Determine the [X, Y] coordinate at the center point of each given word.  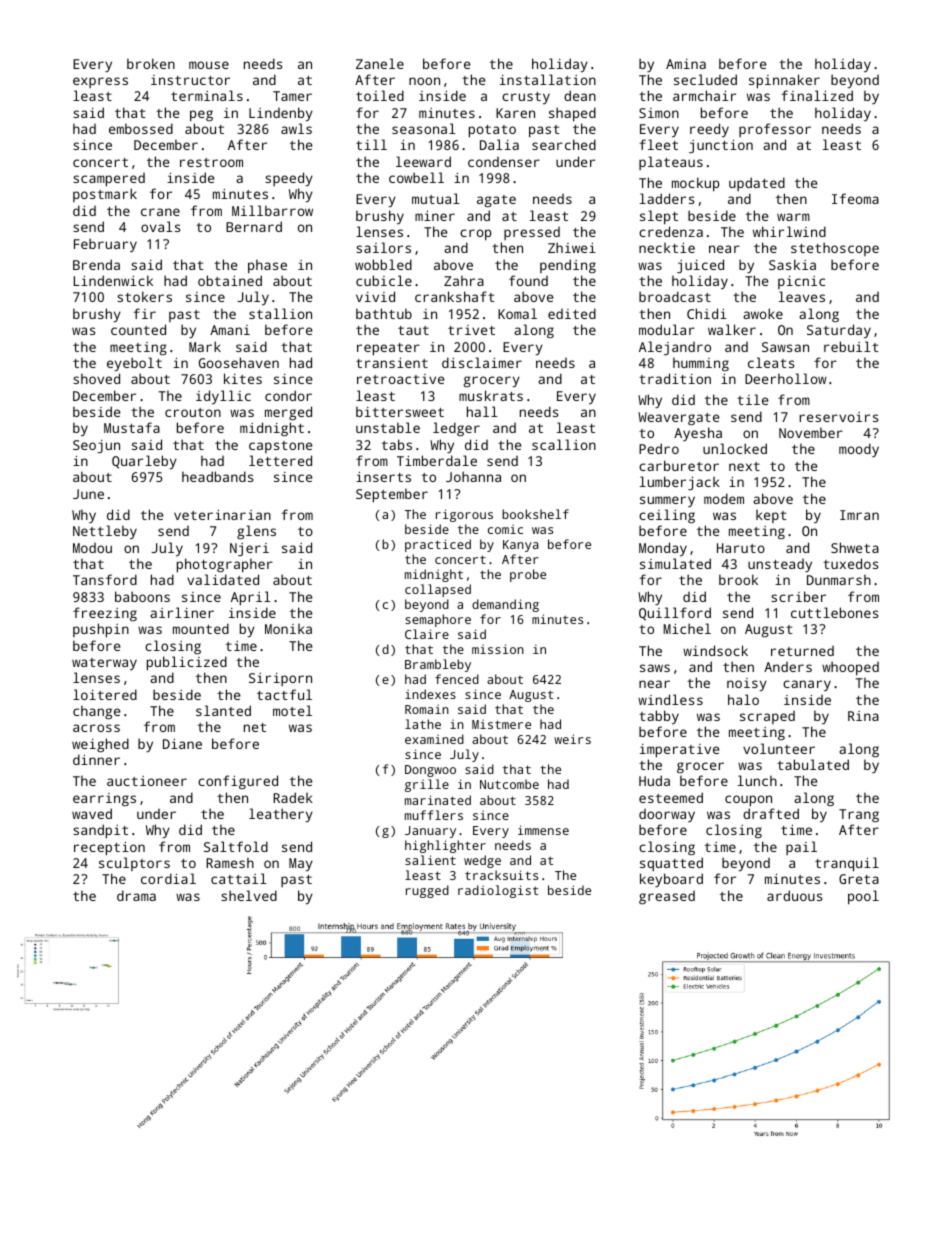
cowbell [416, 177]
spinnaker [784, 81]
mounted [201, 628]
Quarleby [144, 462]
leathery [281, 815]
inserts [383, 477]
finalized [817, 95]
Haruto [741, 548]
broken [151, 63]
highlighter [445, 846]
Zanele [380, 63]
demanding [505, 605]
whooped [850, 668]
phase [267, 267]
